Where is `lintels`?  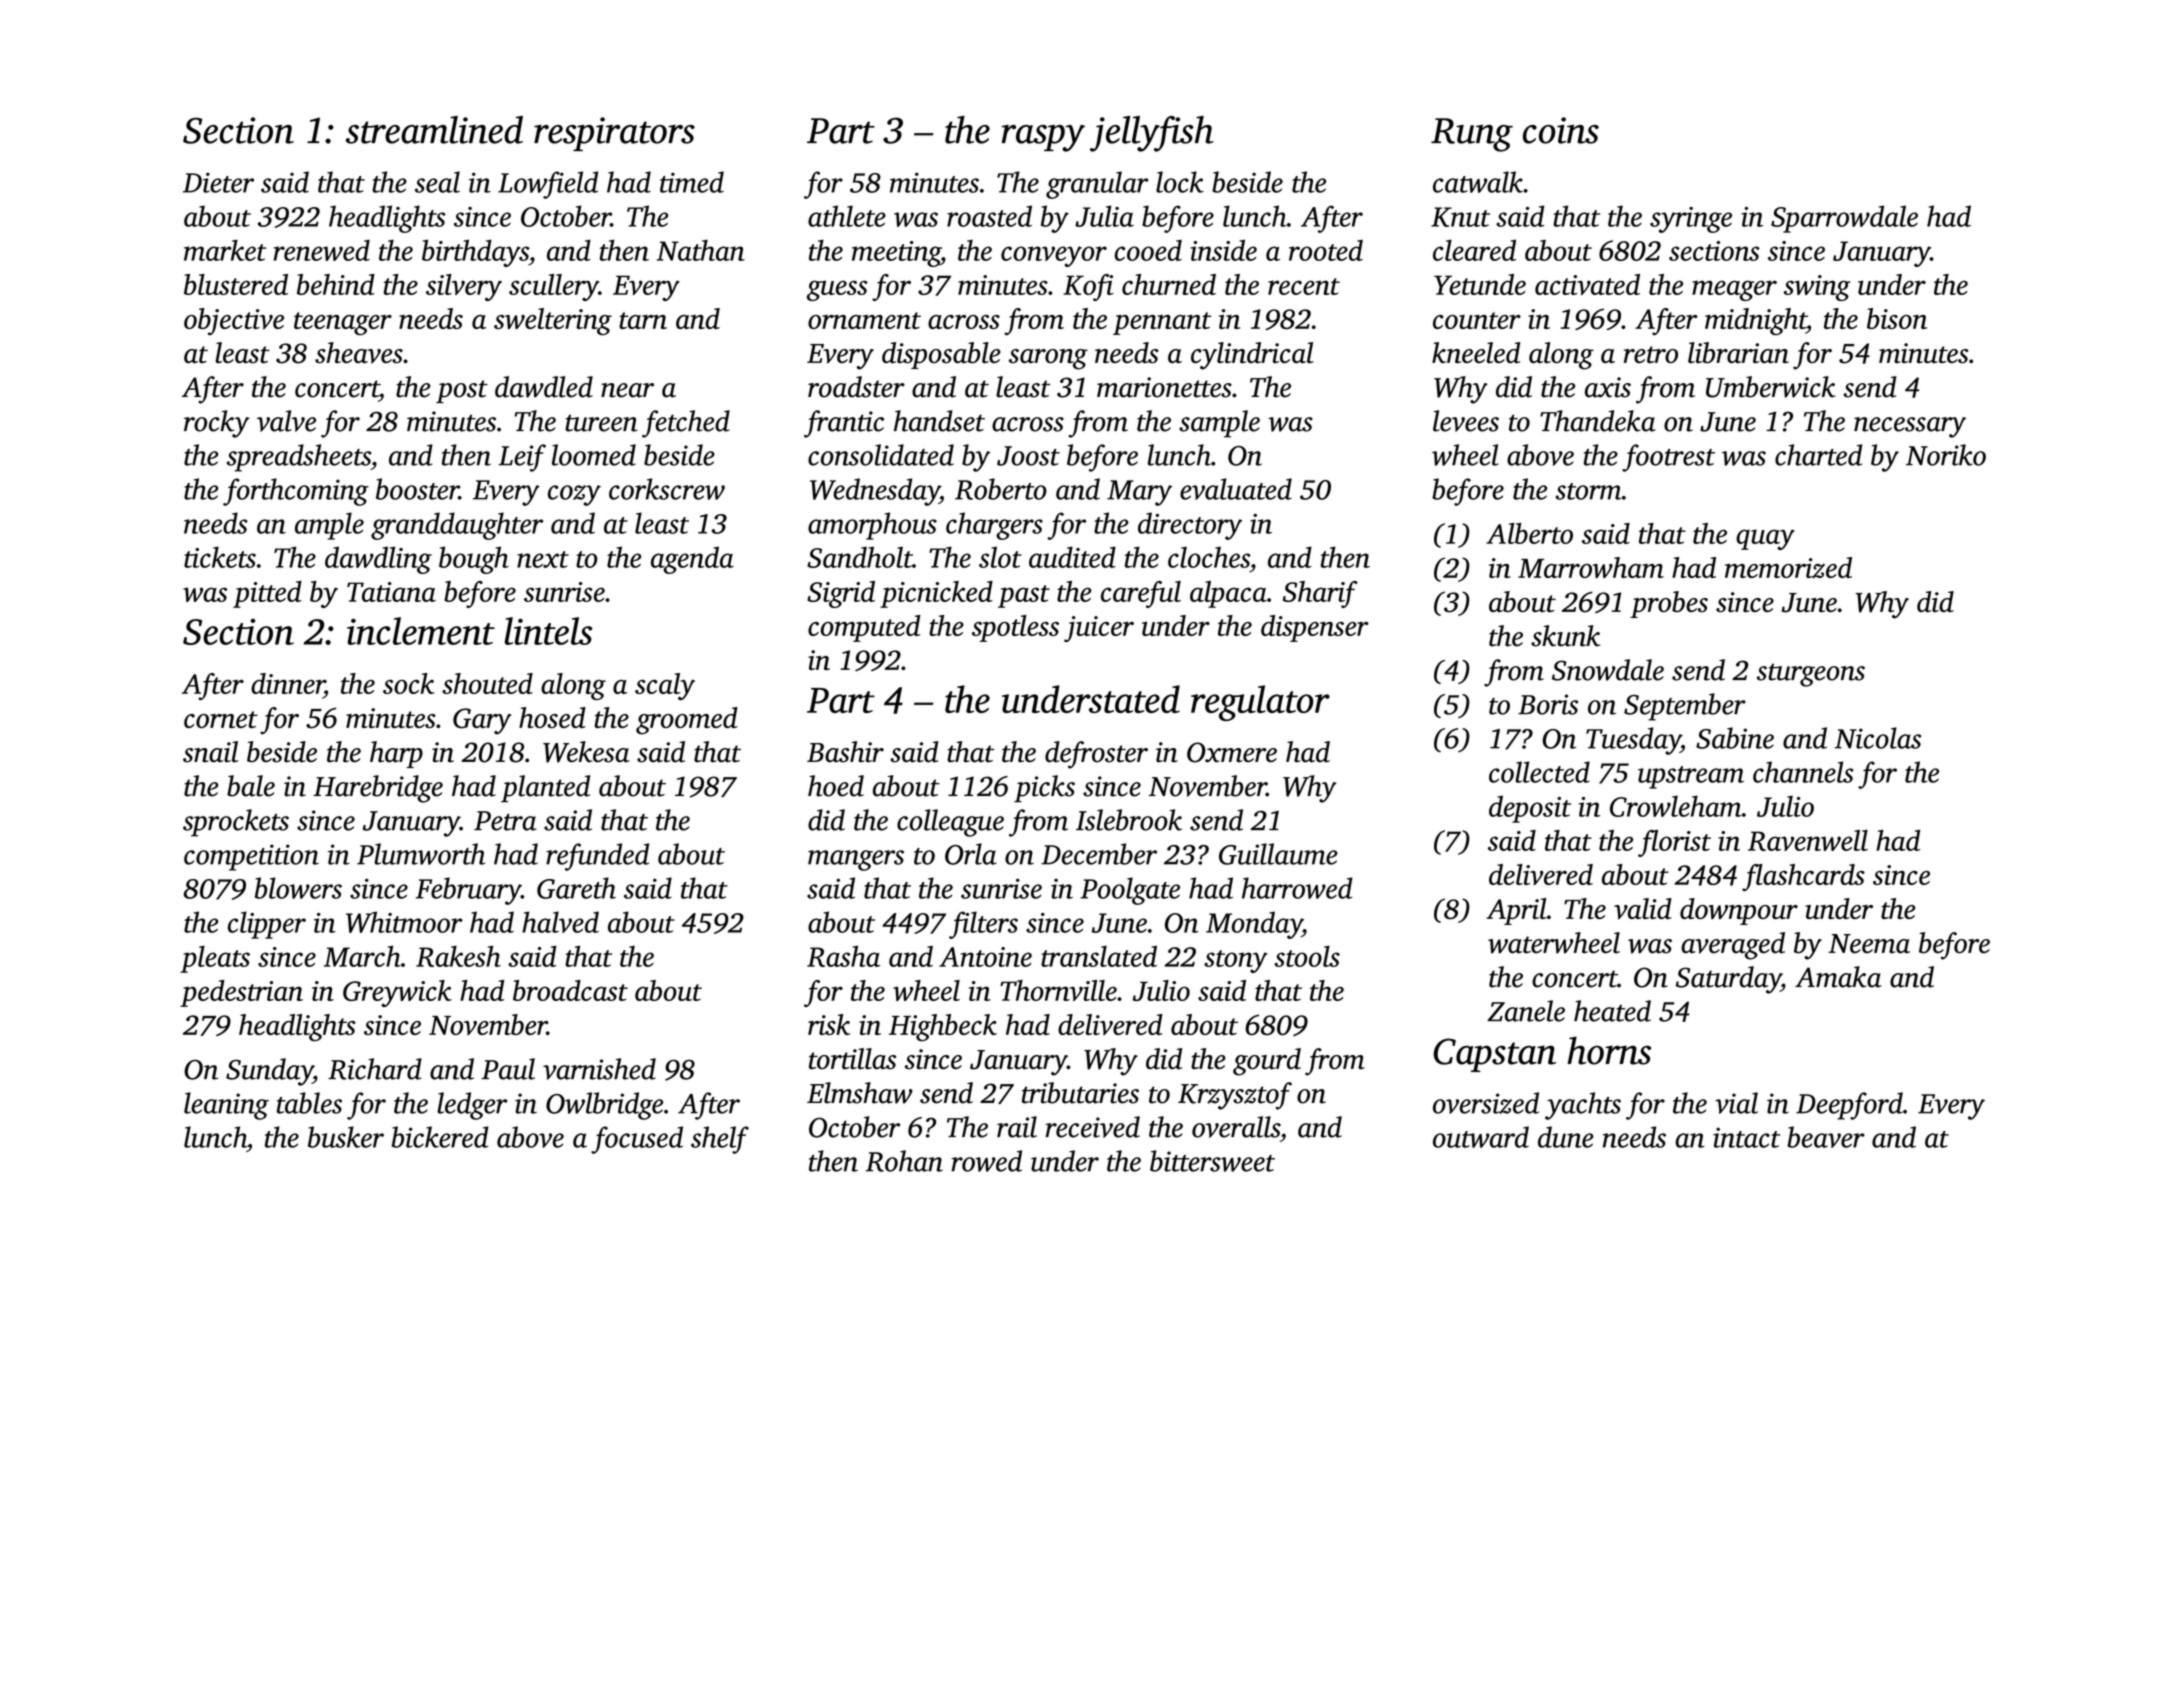
lintels is located at coordinates (549, 631).
